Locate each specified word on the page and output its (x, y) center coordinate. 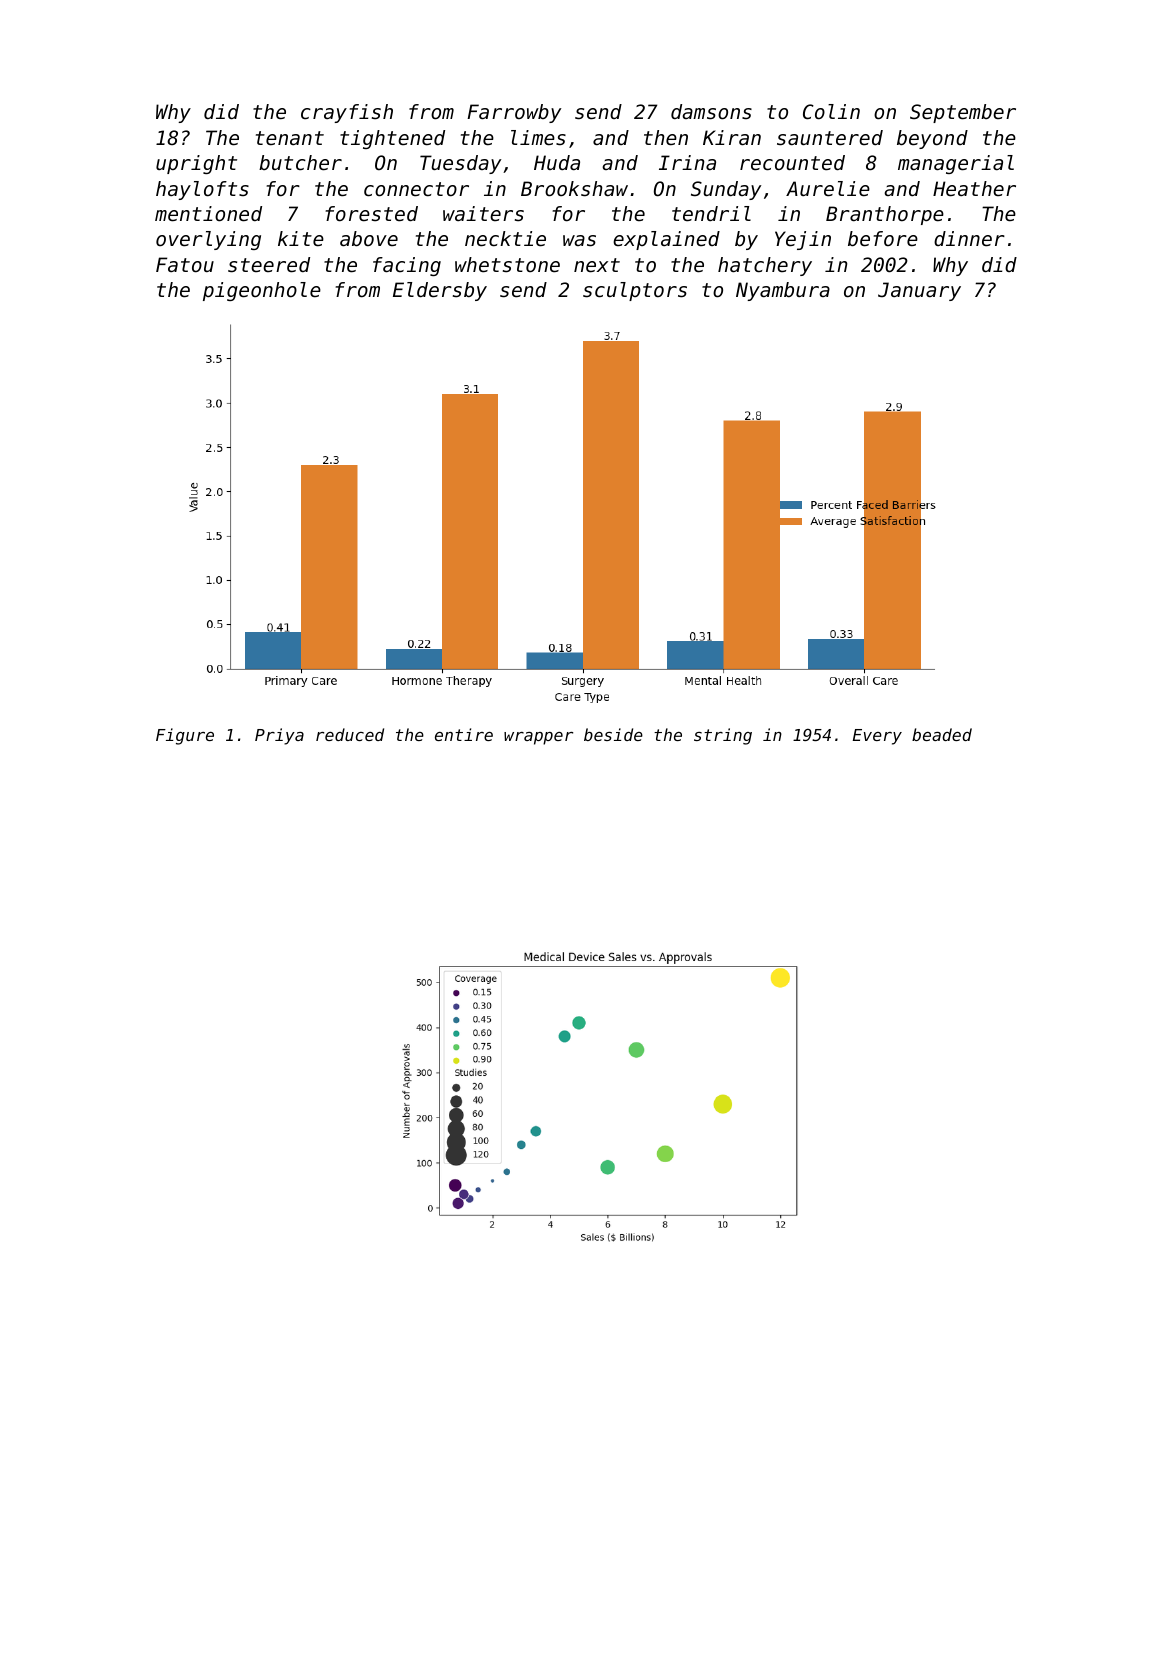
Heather (974, 189)
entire (464, 734)
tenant (290, 138)
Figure (185, 736)
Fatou (185, 265)
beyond (932, 139)
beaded (942, 734)
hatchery (765, 266)
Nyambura (783, 291)
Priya (279, 736)
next (597, 265)
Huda (557, 162)
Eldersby (440, 291)
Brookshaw (574, 189)
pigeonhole (262, 291)
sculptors (635, 291)
